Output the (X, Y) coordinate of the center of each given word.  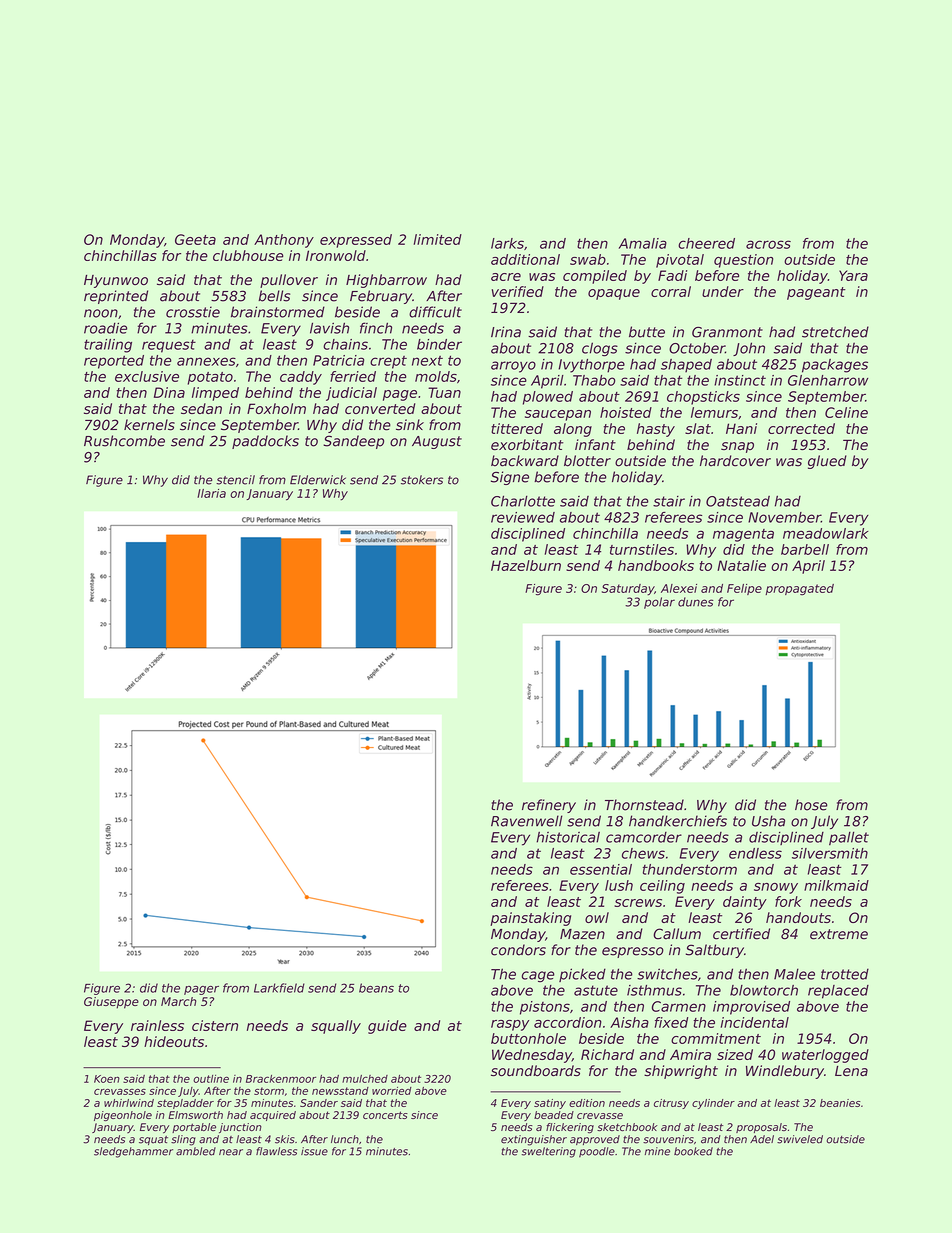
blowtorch (764, 990)
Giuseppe (111, 1003)
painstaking (530, 919)
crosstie (193, 312)
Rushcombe (124, 441)
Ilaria (211, 493)
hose (811, 805)
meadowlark (826, 533)
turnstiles (642, 549)
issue (314, 1151)
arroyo (513, 367)
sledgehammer (133, 1152)
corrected (801, 428)
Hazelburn (526, 565)
